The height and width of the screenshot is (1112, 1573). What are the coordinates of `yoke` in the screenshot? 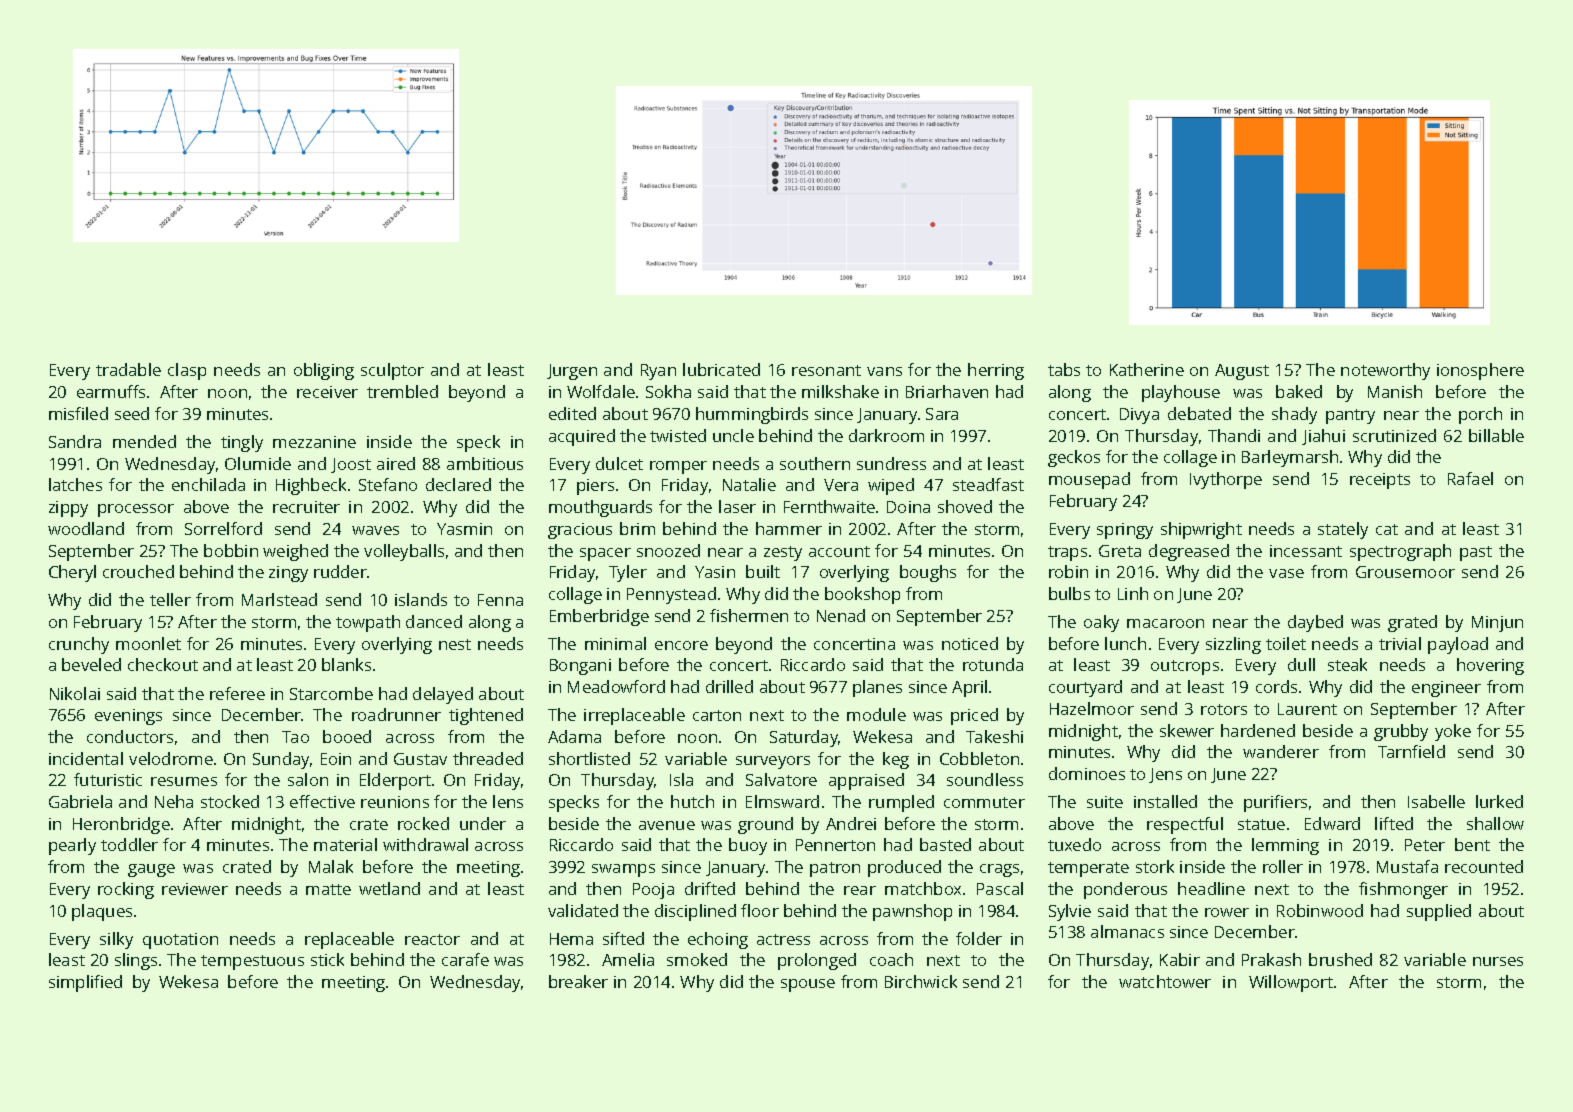 It's located at (1453, 732).
